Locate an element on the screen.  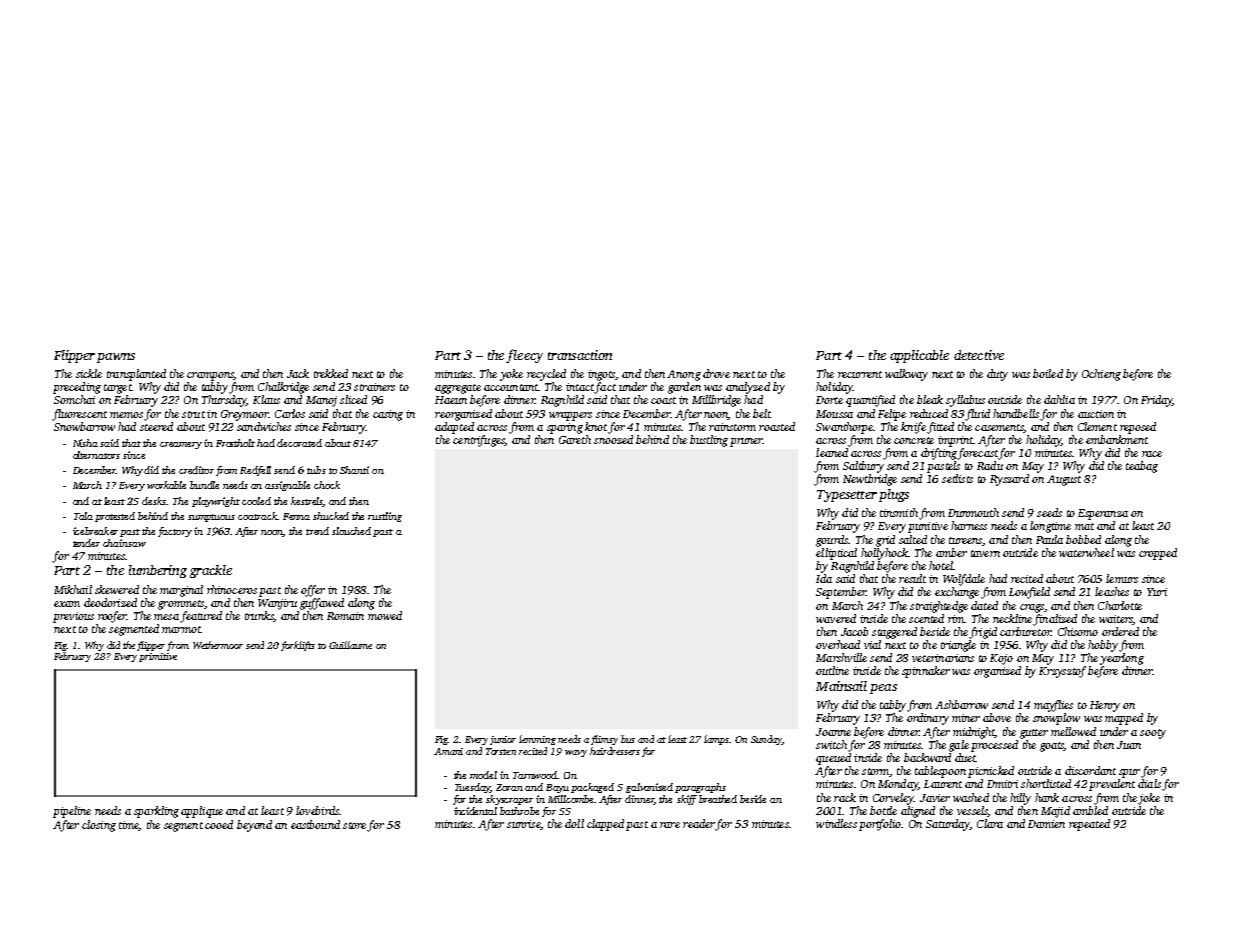
pipeline is located at coordinates (72, 812).
